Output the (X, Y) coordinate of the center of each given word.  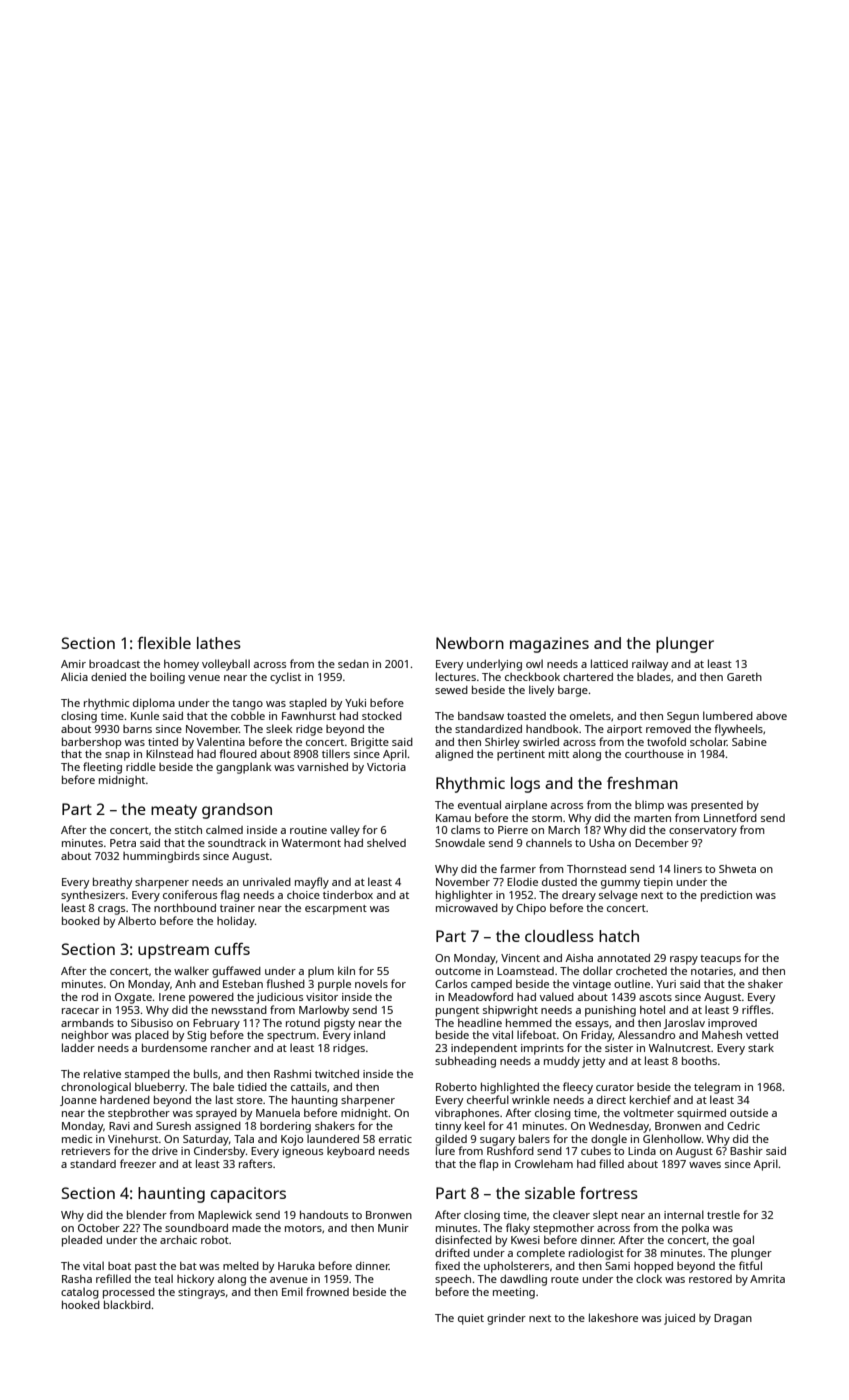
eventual (479, 804)
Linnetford (730, 817)
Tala (244, 1138)
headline (480, 1022)
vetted (762, 1035)
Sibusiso (152, 1023)
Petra (123, 843)
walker (191, 970)
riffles (756, 1009)
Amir (73, 664)
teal (163, 1278)
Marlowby (324, 1011)
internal (684, 1214)
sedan (353, 664)
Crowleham (544, 1163)
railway (650, 665)
